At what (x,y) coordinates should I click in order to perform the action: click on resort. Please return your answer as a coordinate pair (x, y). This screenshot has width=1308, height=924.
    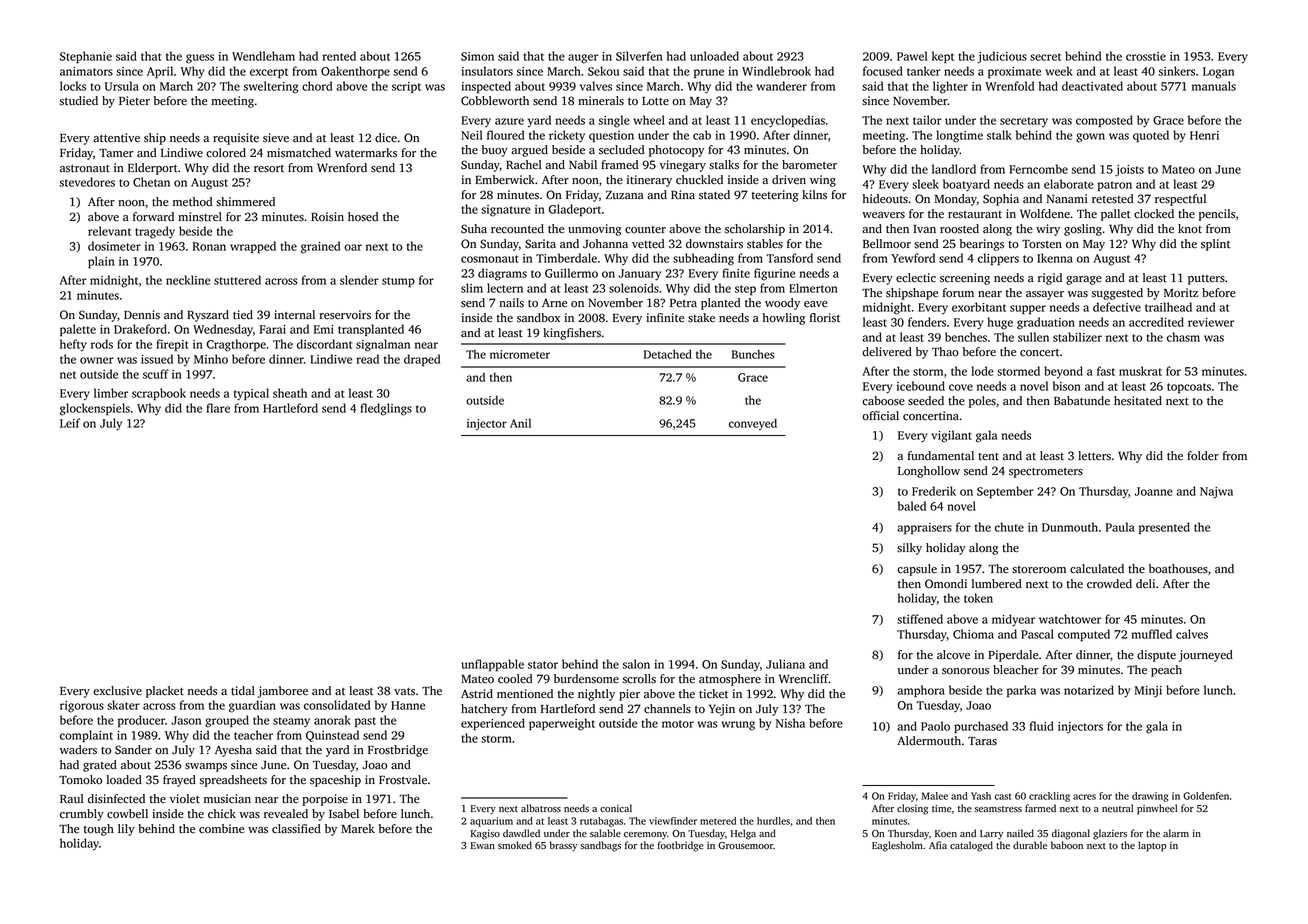
    Looking at the image, I should click on (269, 169).
